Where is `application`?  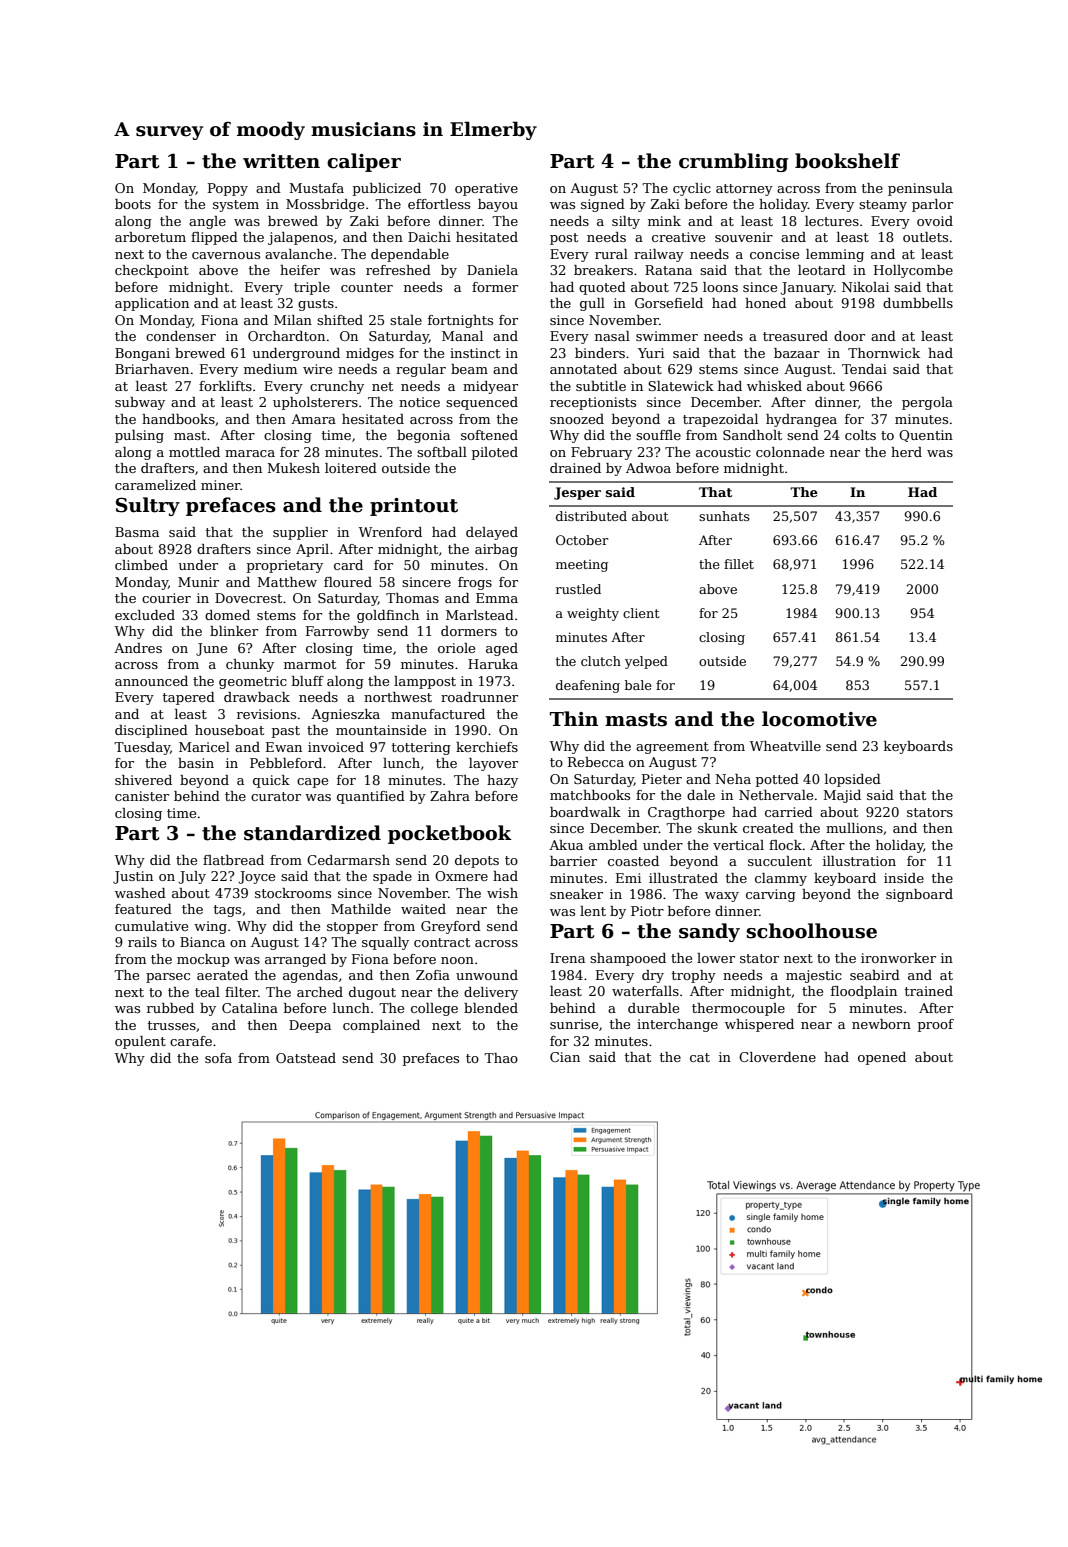 application is located at coordinates (152, 304).
